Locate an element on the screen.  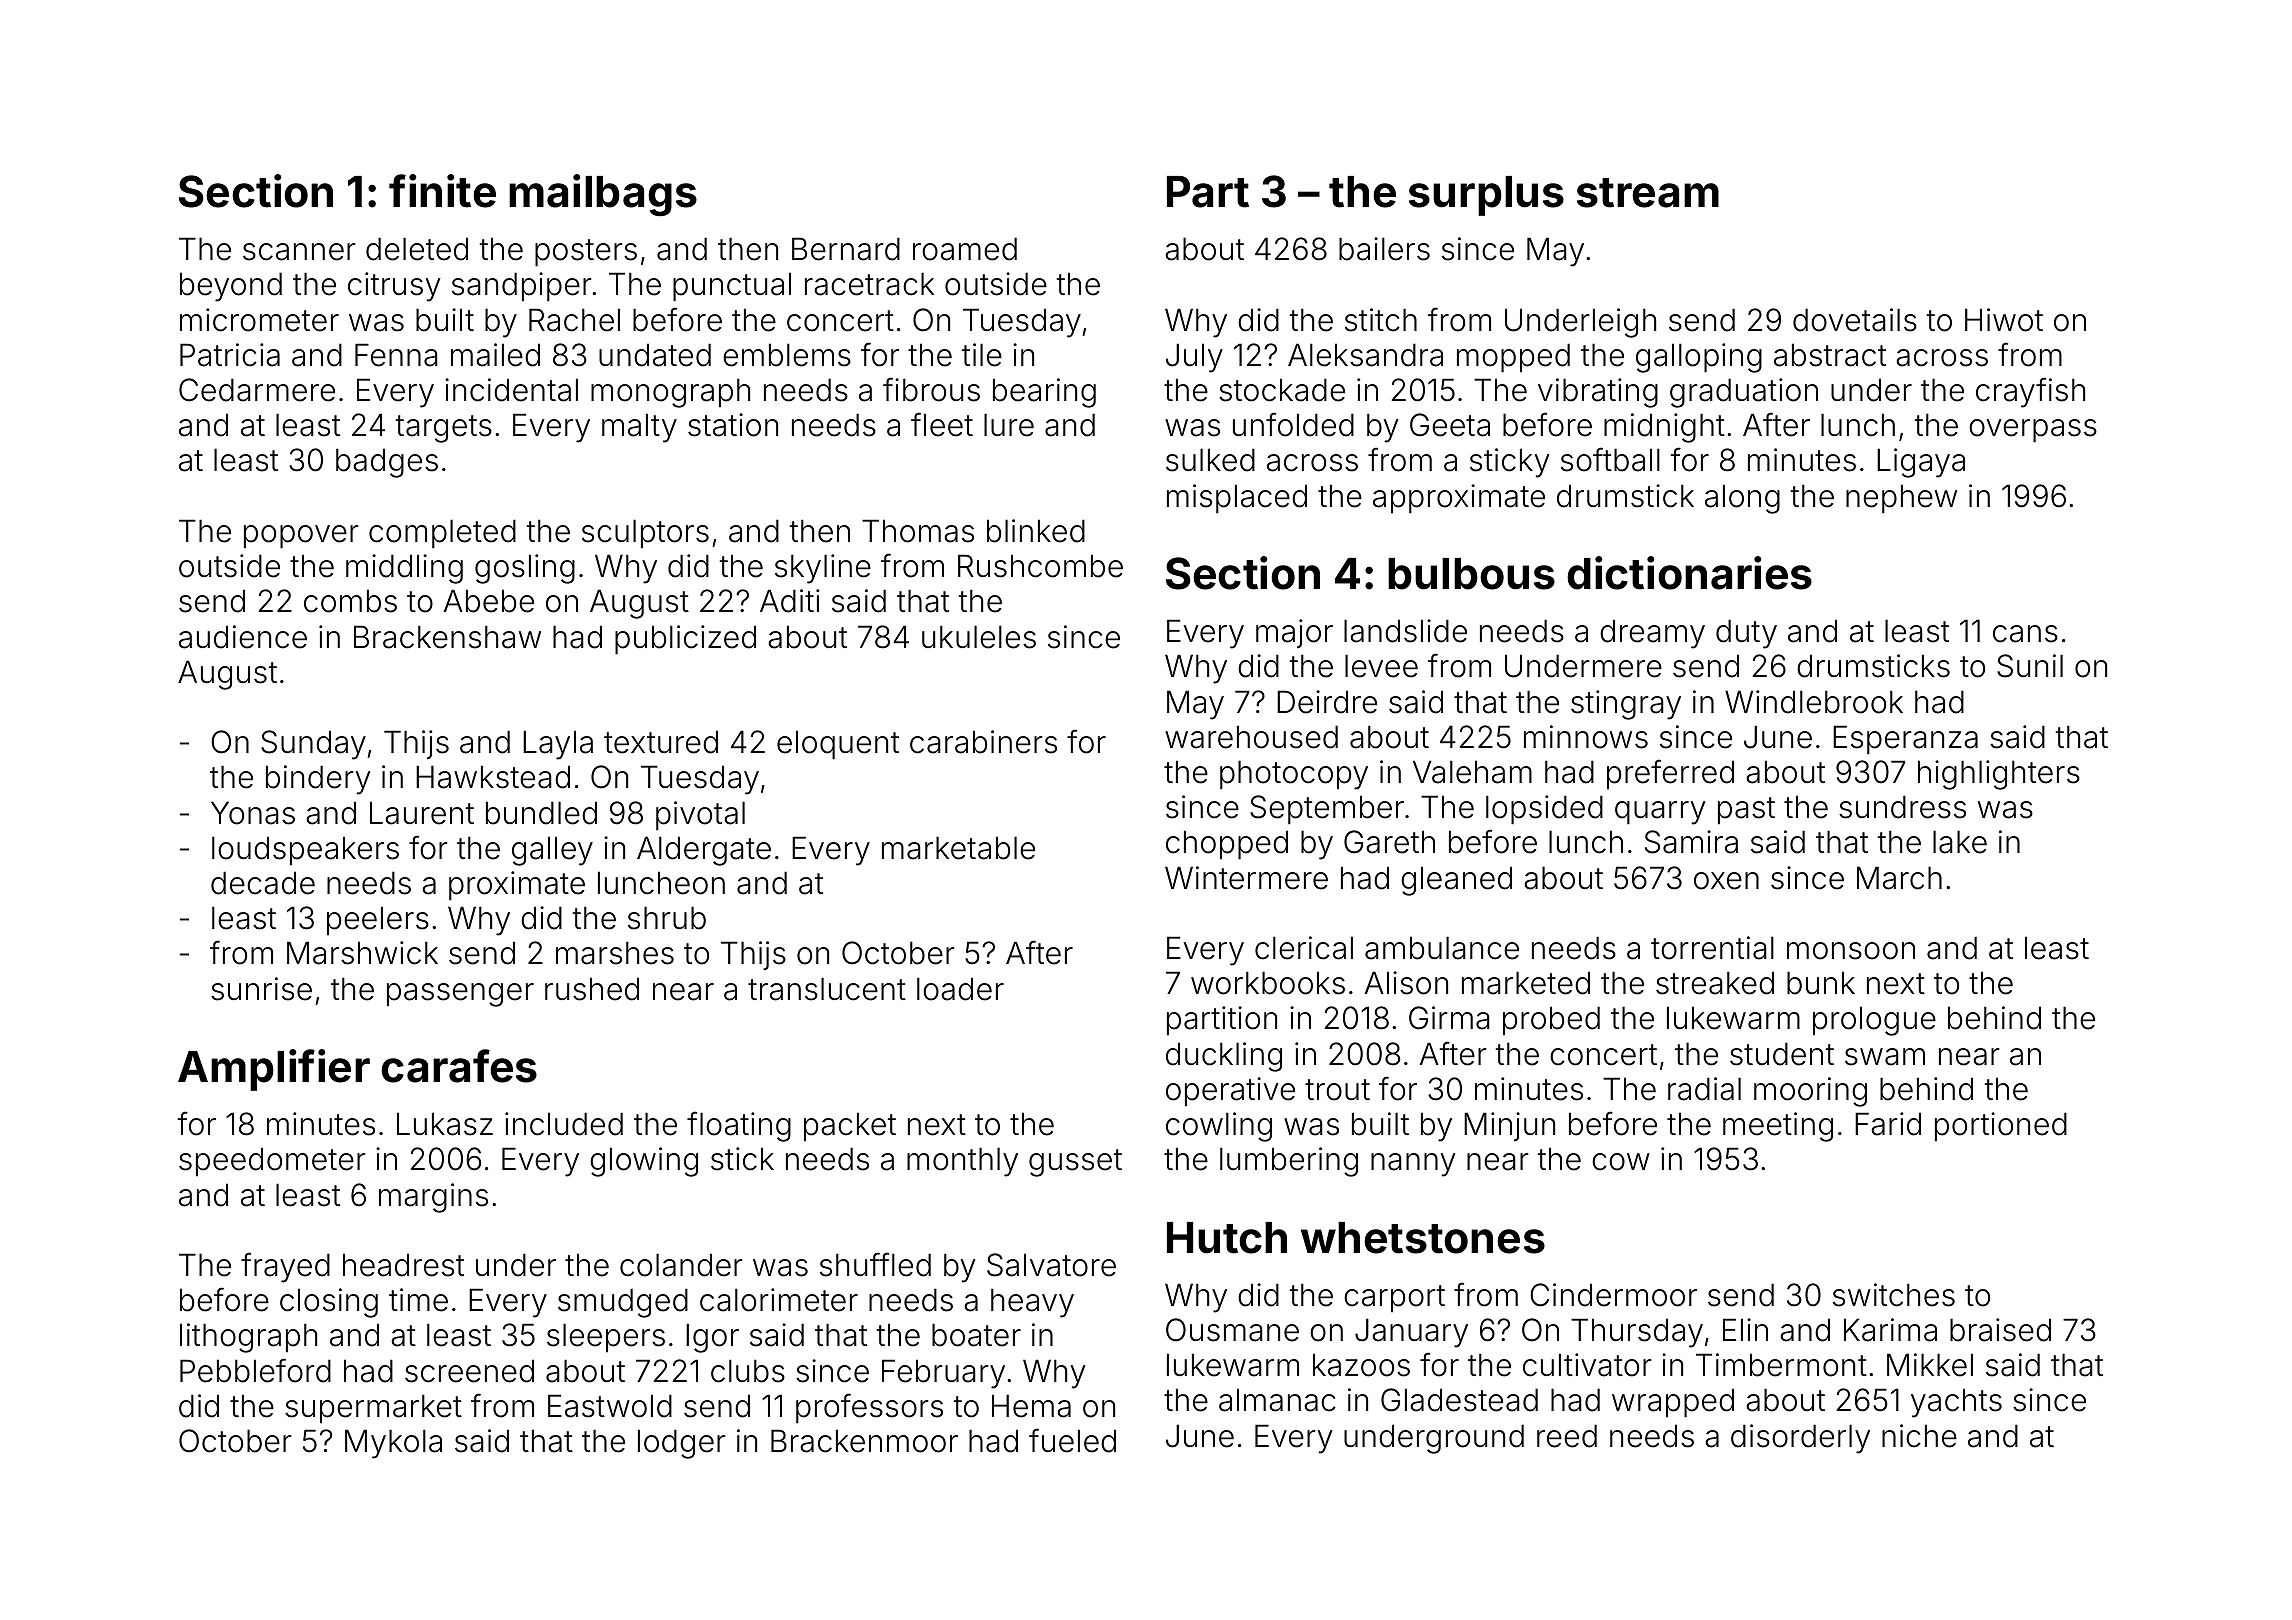
stream is located at coordinates (1648, 193).
